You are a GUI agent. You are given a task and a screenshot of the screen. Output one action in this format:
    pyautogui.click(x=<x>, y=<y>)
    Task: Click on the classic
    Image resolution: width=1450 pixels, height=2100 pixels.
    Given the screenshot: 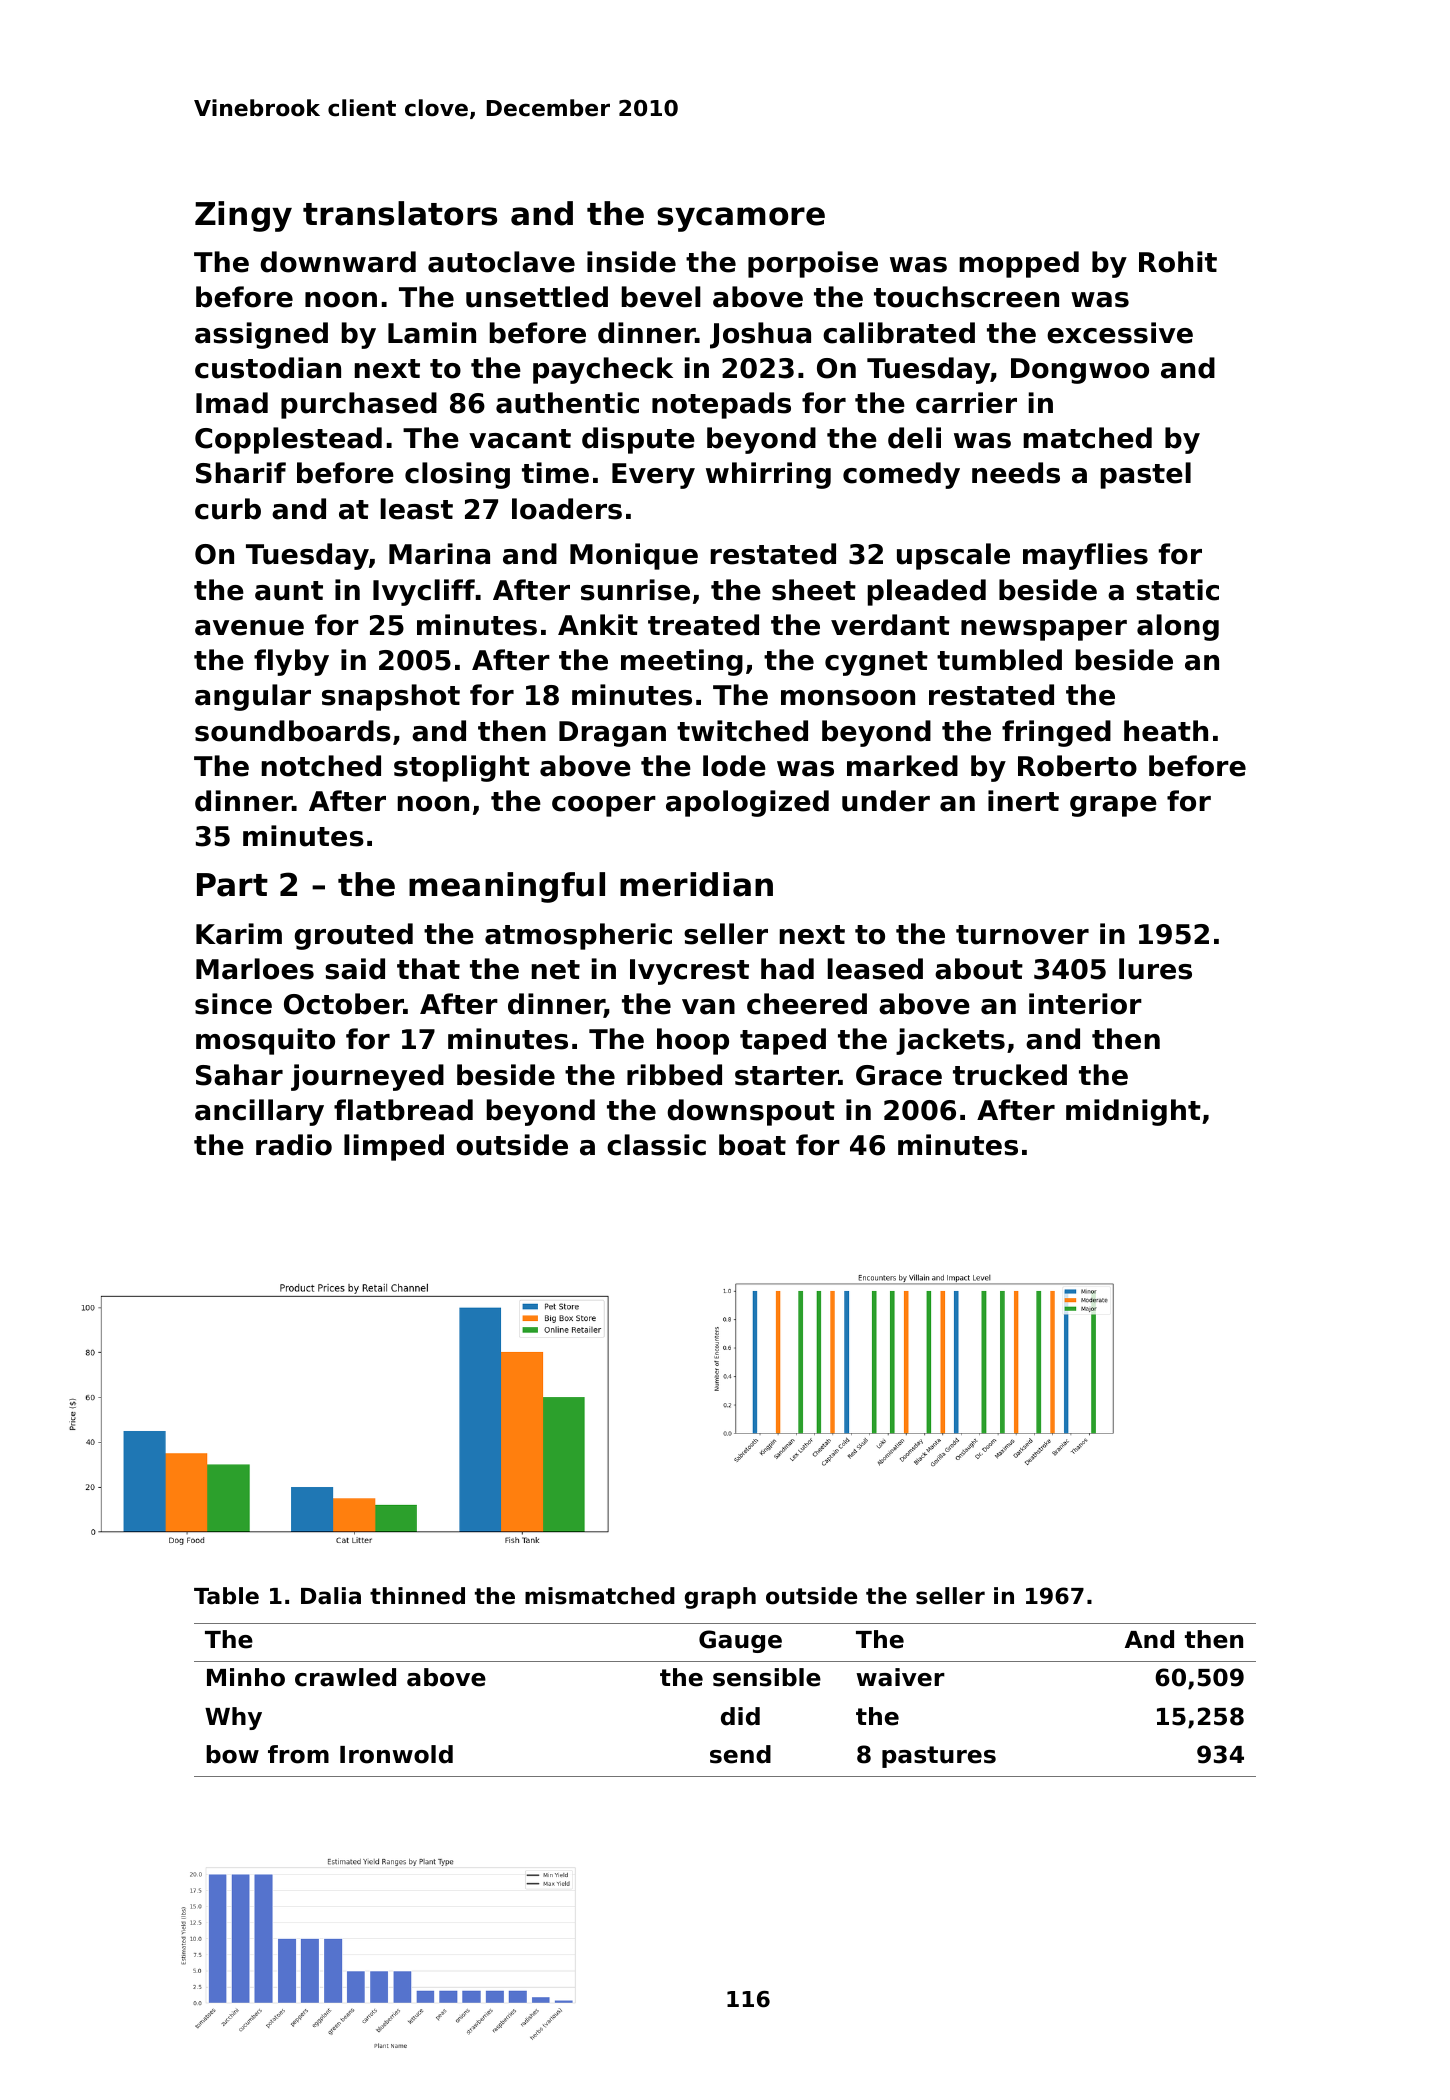 What is the action you would take?
    pyautogui.click(x=656, y=1145)
